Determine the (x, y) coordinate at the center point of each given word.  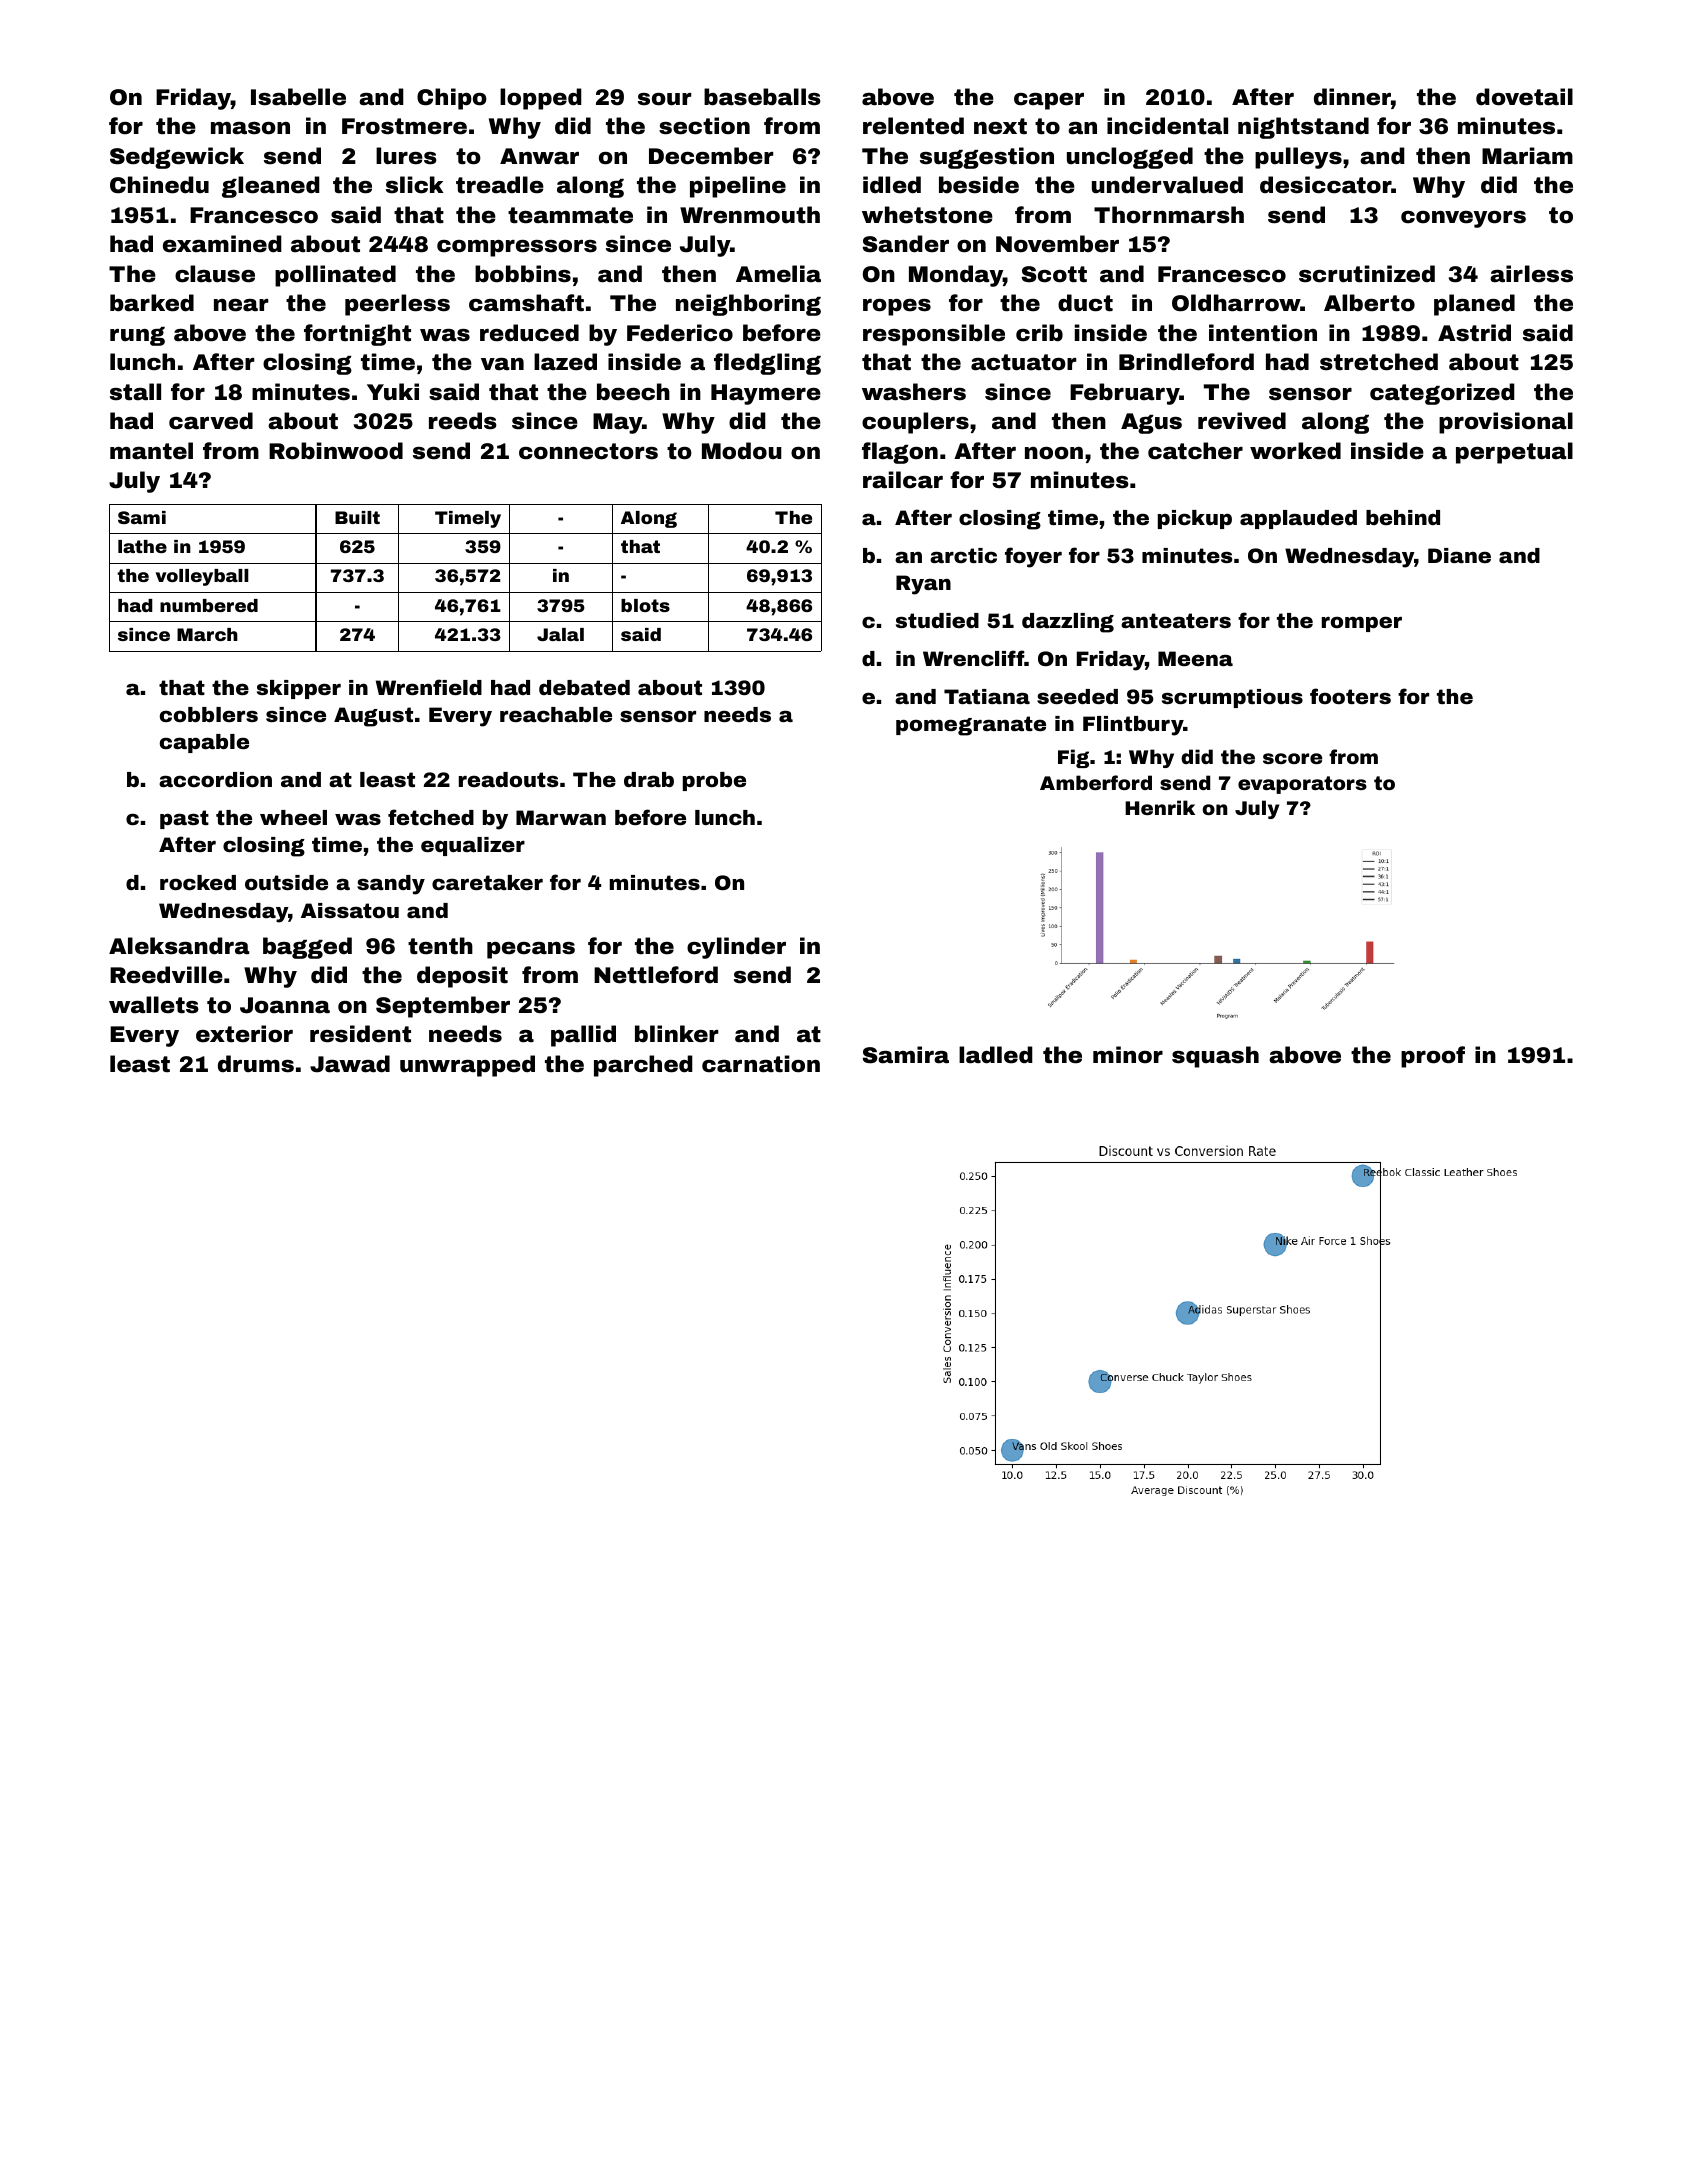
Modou (742, 451)
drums (256, 1064)
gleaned (271, 187)
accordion (215, 779)
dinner (1352, 97)
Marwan (561, 817)
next (1000, 126)
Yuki (393, 391)
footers (1350, 696)
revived (1242, 421)
